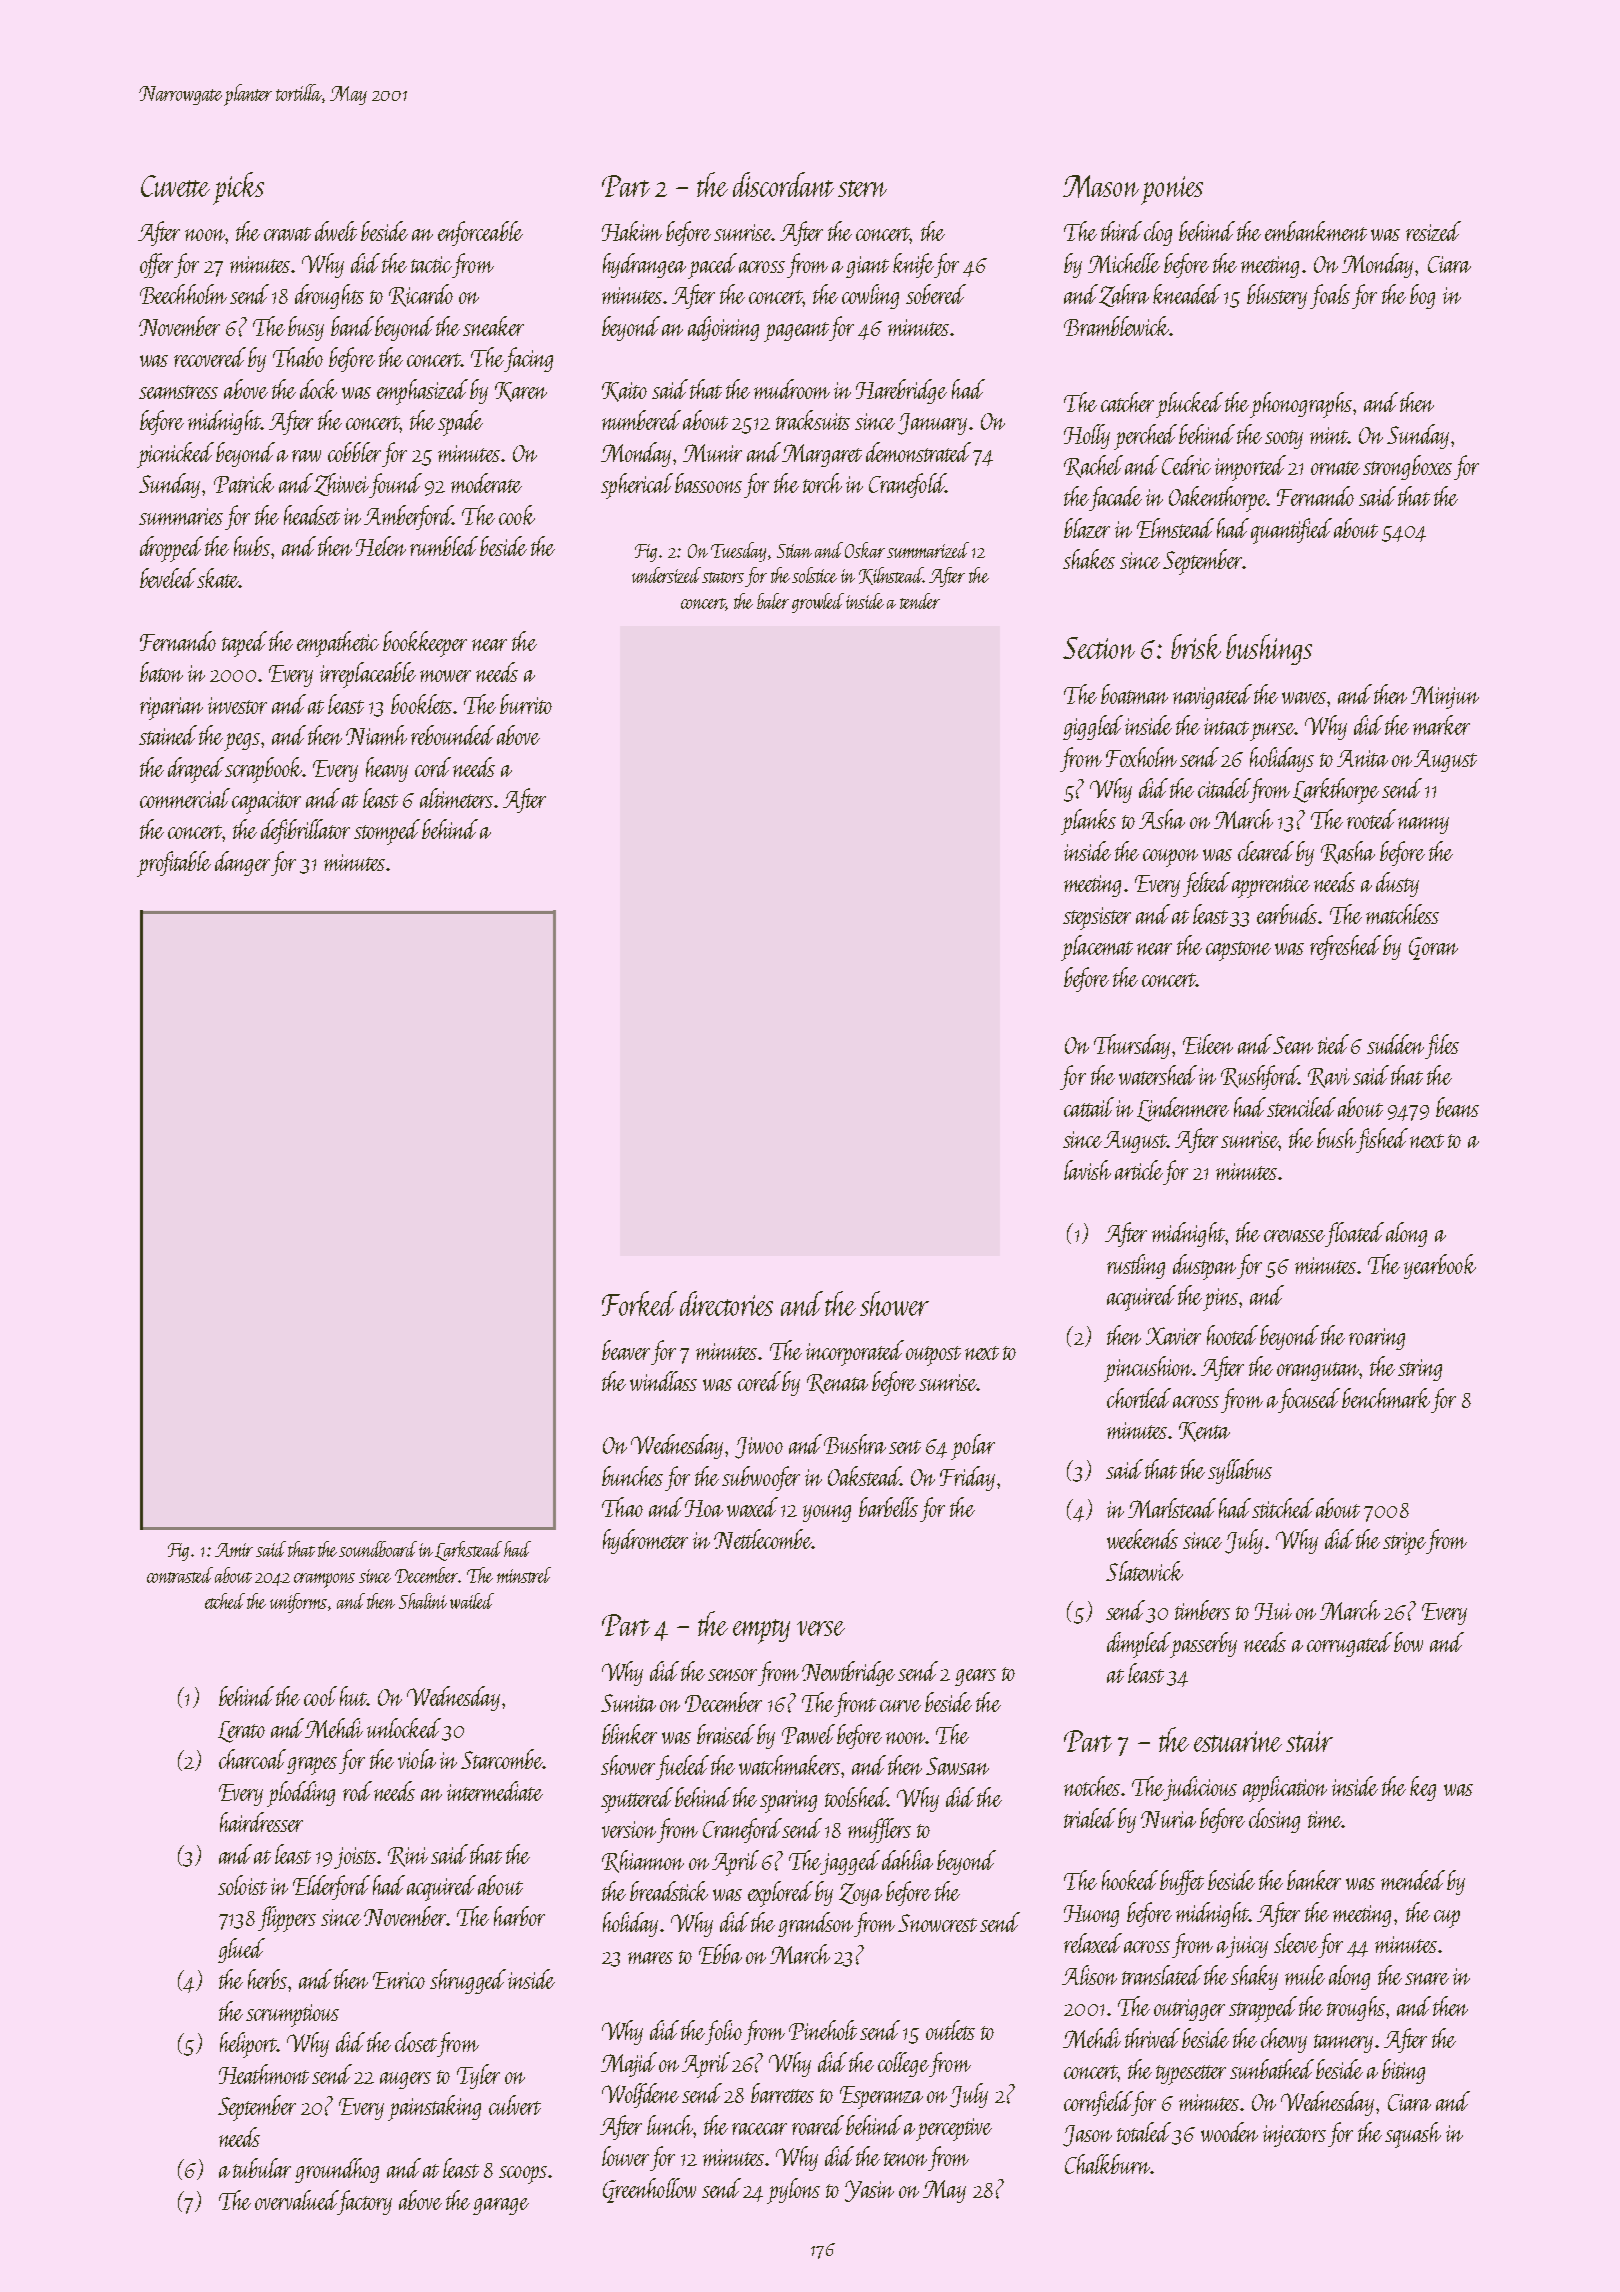 The height and width of the image is (2292, 1620). I want to click on nanny, so click(1423, 825).
